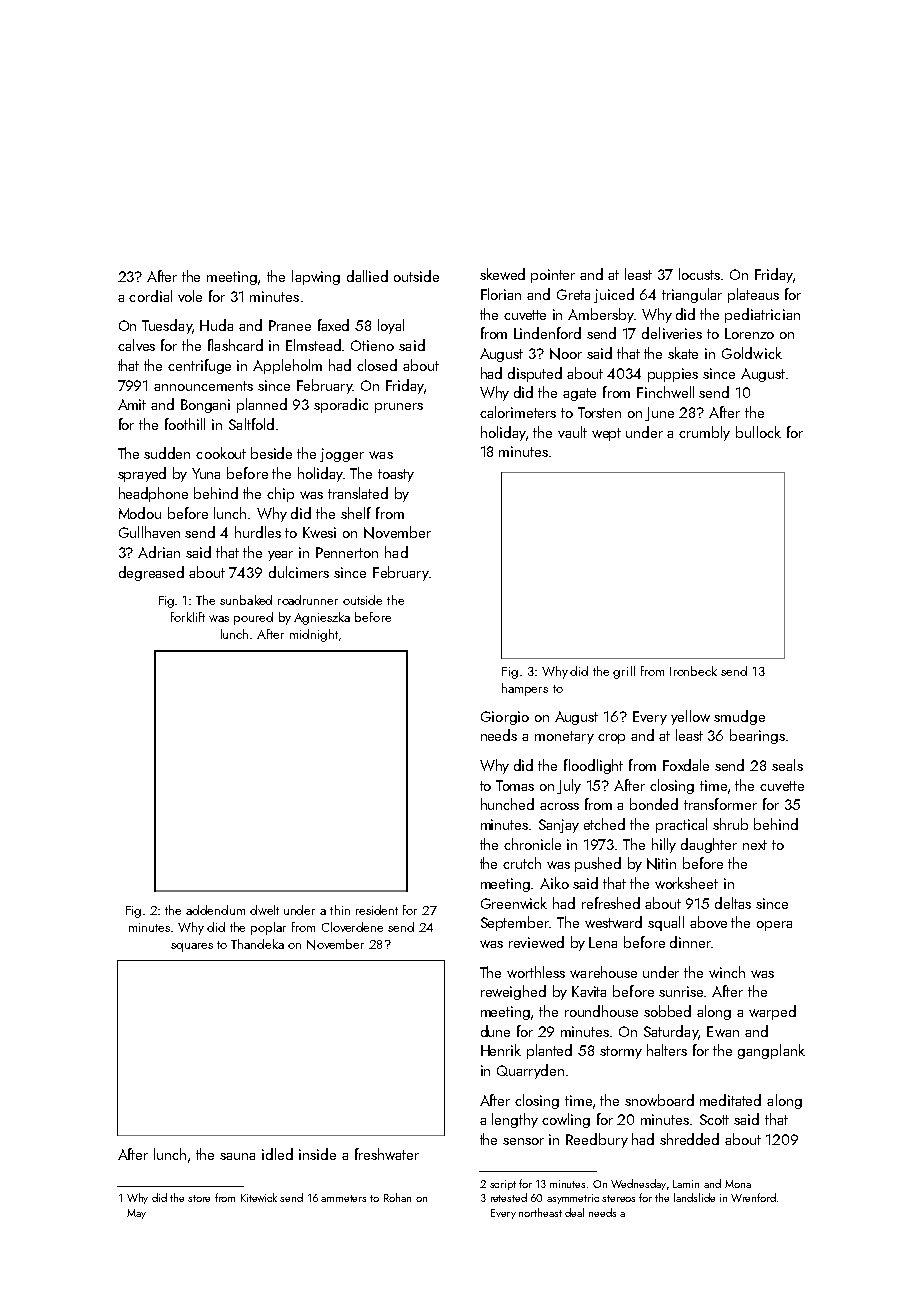  Describe the element at coordinates (611, 903) in the screenshot. I see `refreshed` at that location.
